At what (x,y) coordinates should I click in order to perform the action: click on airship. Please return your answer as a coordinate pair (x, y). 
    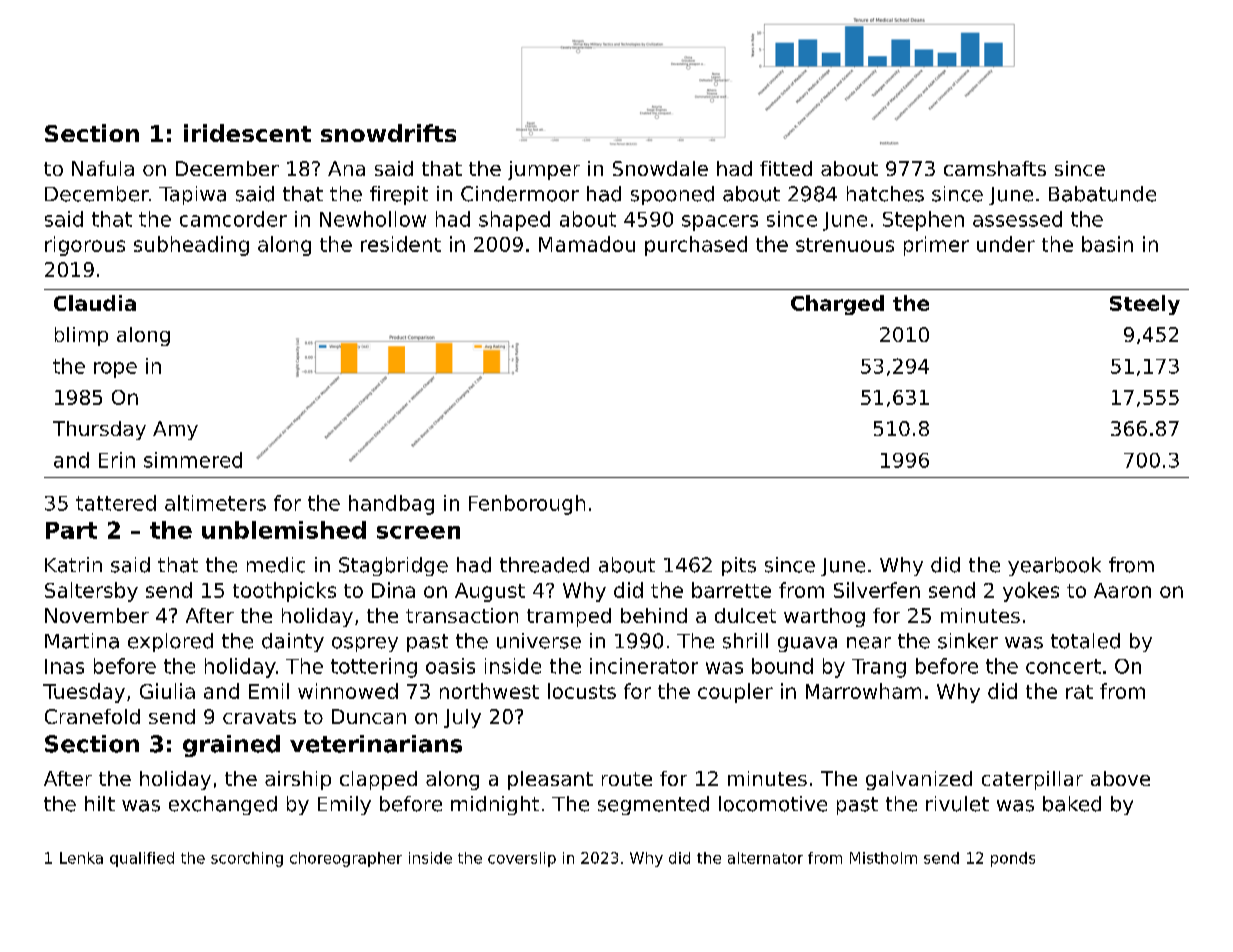
    Looking at the image, I should click on (298, 780).
